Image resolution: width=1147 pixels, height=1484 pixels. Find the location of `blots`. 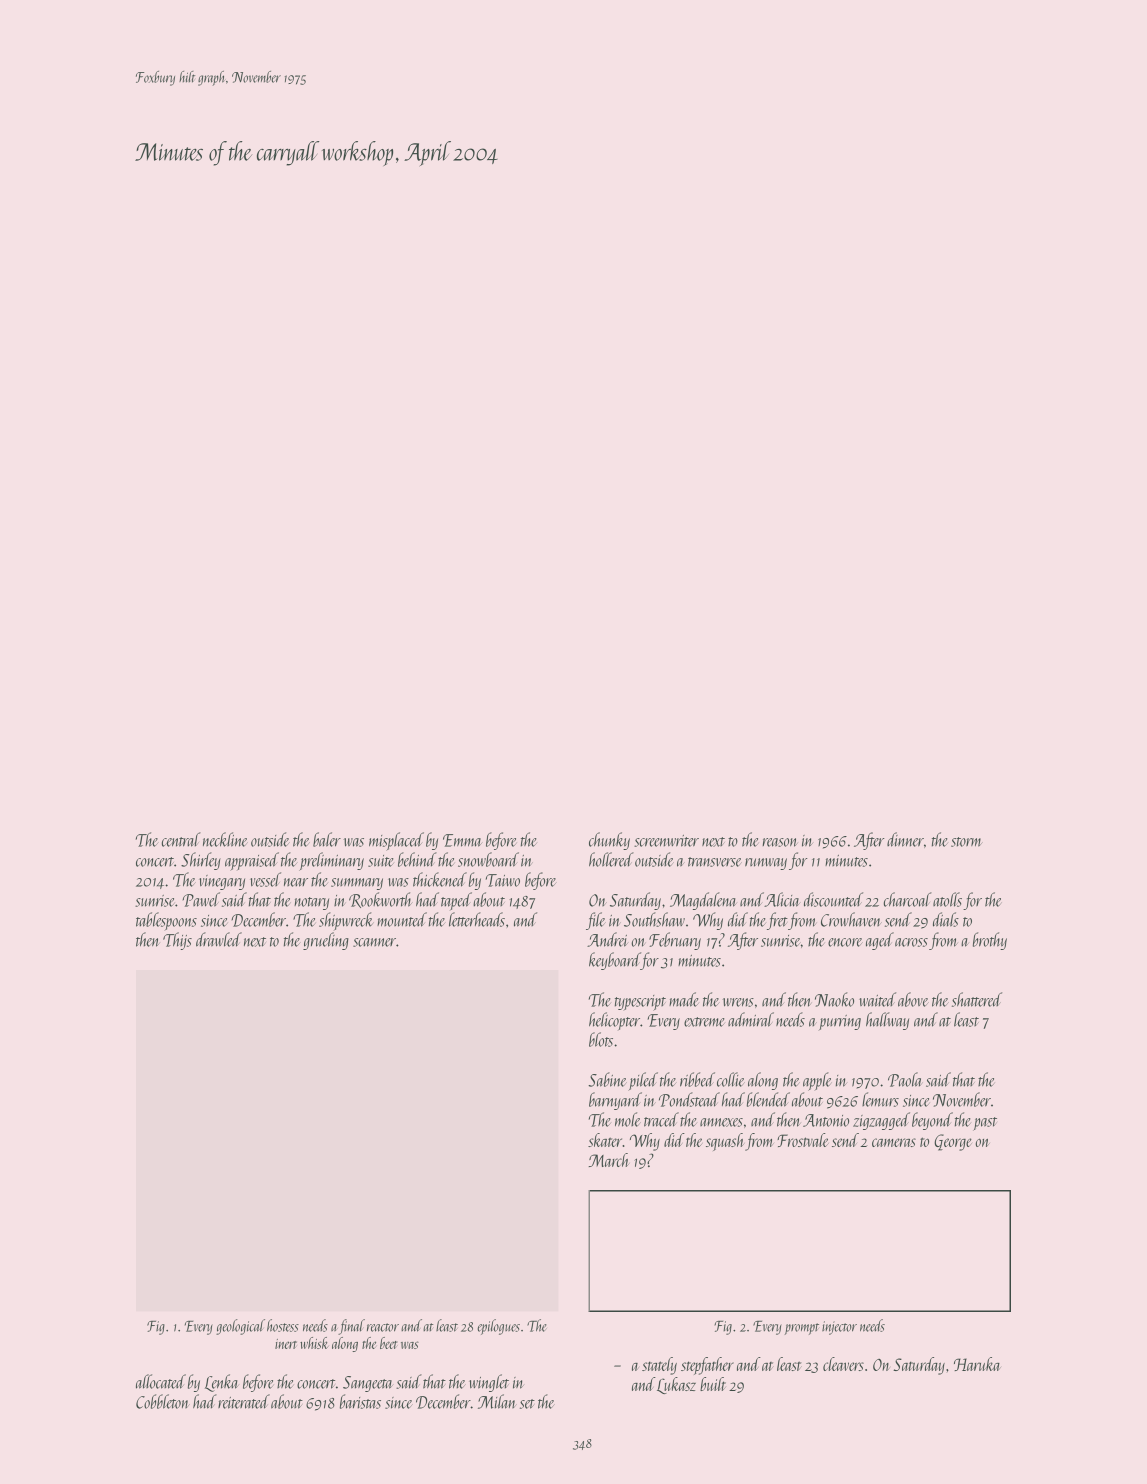

blots is located at coordinates (601, 1039).
